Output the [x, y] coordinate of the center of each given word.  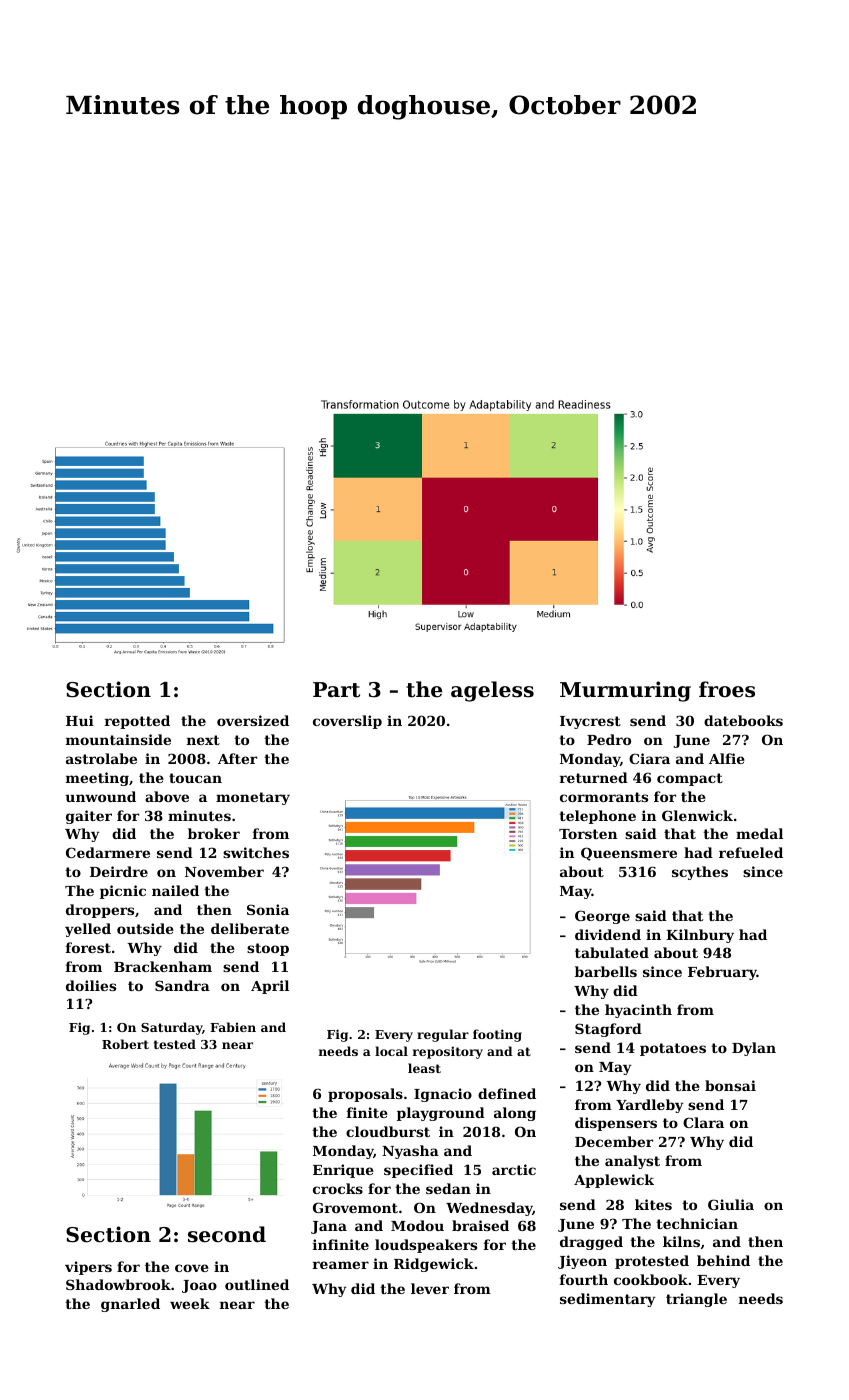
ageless [492, 691]
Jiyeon [582, 1262]
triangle [696, 1300]
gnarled [130, 1305]
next [203, 740]
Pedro [609, 739]
